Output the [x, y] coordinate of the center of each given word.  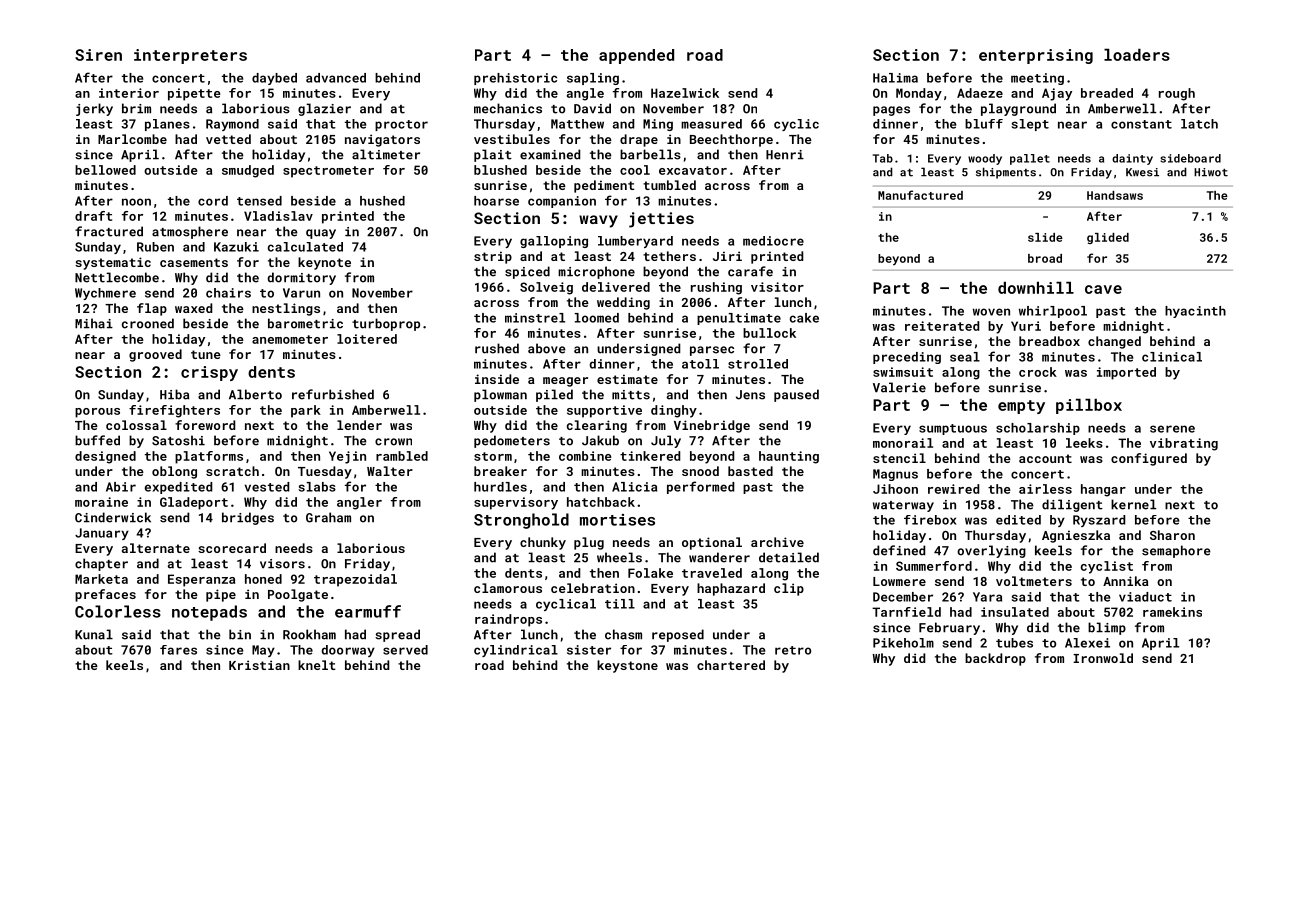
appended [636, 56]
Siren [98, 55]
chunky [543, 543]
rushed [497, 348]
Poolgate [298, 595]
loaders [1137, 55]
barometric [305, 323]
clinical [1172, 357]
